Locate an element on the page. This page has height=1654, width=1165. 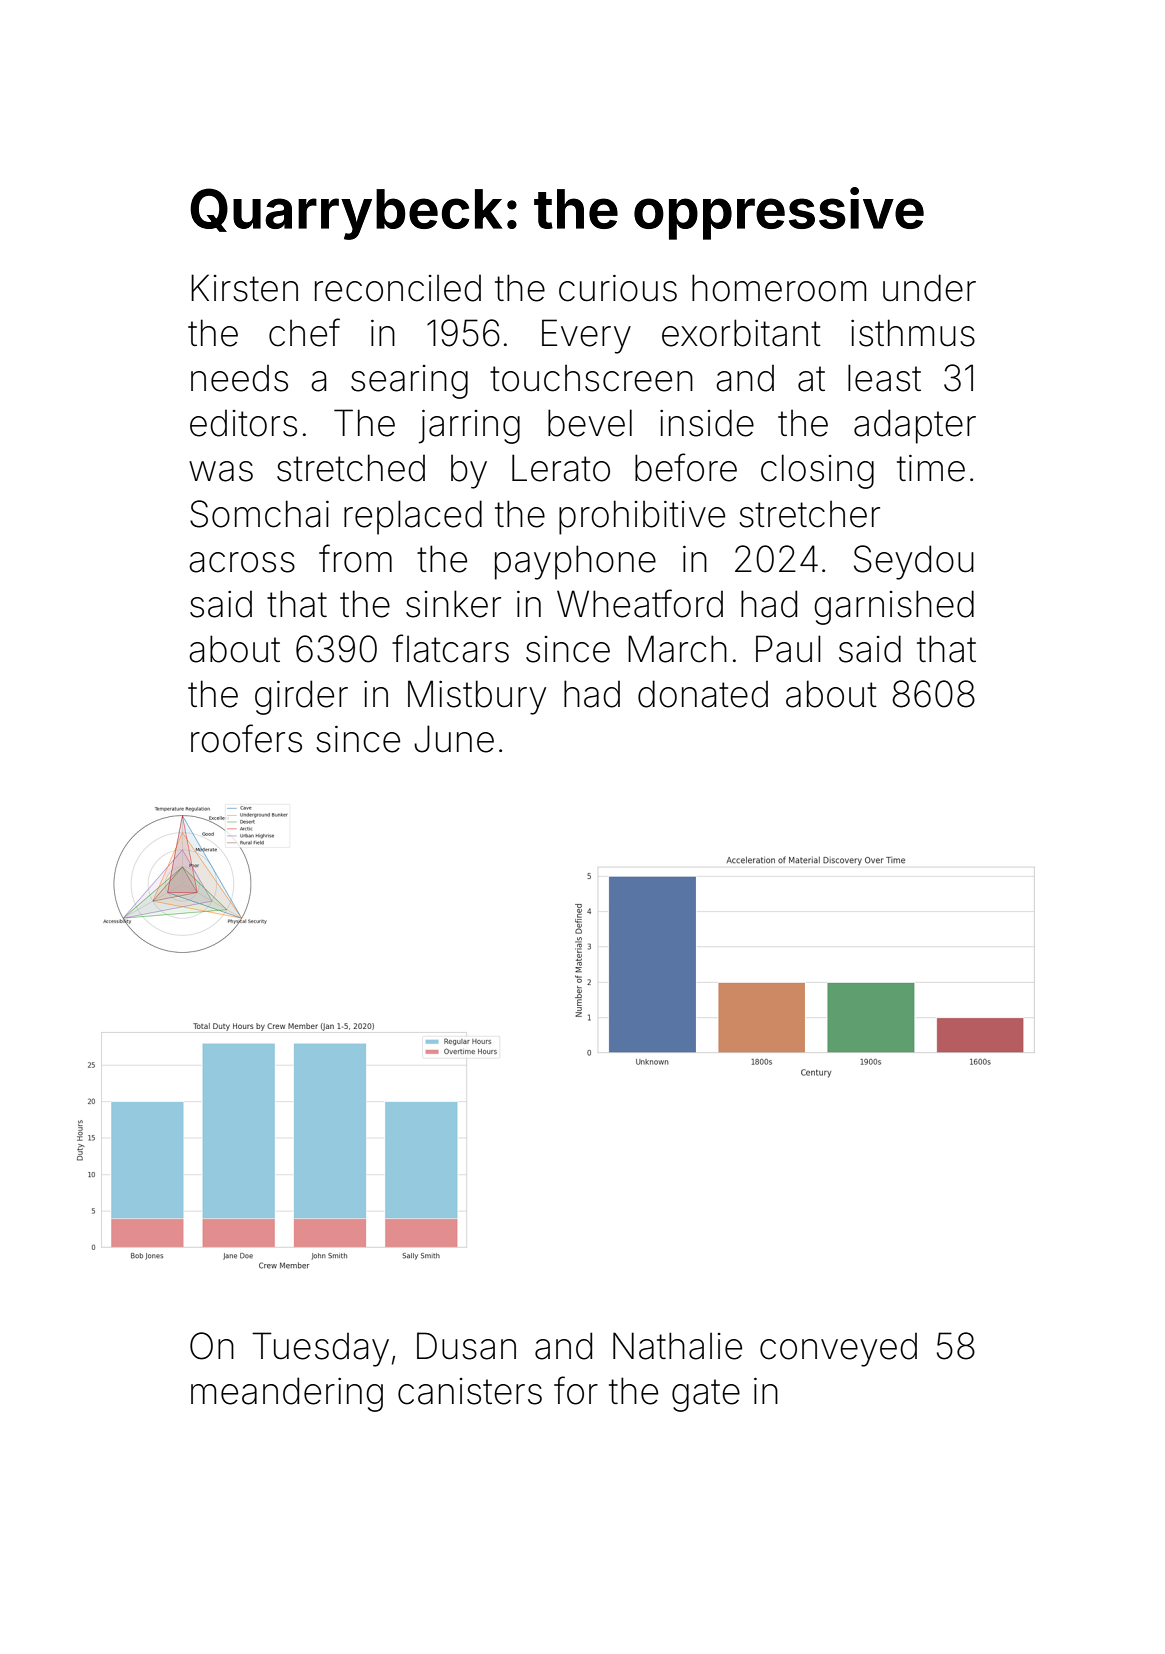
Dusan is located at coordinates (466, 1346).
